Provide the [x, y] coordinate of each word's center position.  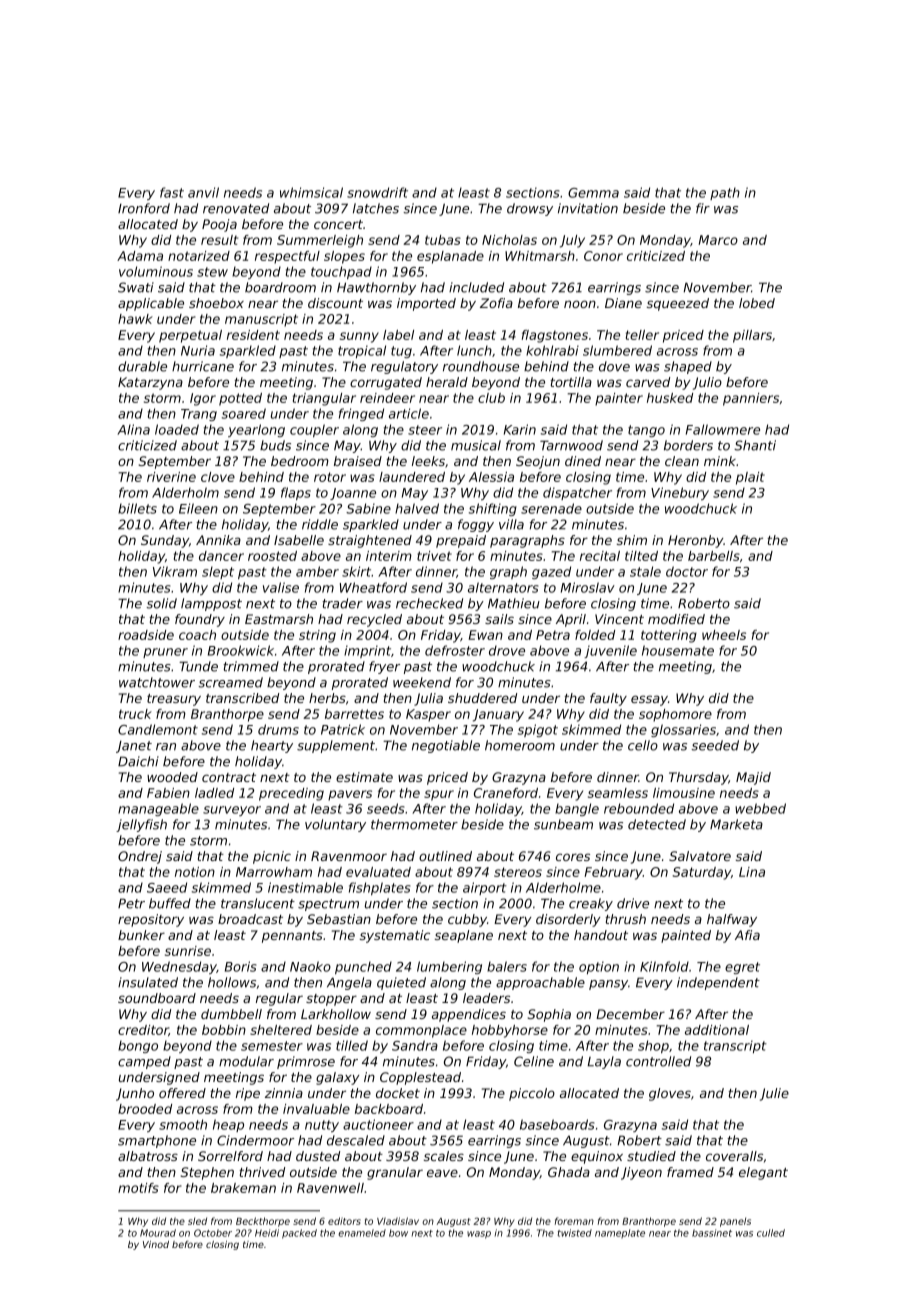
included [476, 287]
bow [398, 1233]
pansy [608, 985]
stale [645, 571]
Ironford [144, 208]
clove [218, 477]
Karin [520, 429]
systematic [395, 936]
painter [619, 399]
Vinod [156, 1244]
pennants [292, 937]
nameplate [620, 1233]
